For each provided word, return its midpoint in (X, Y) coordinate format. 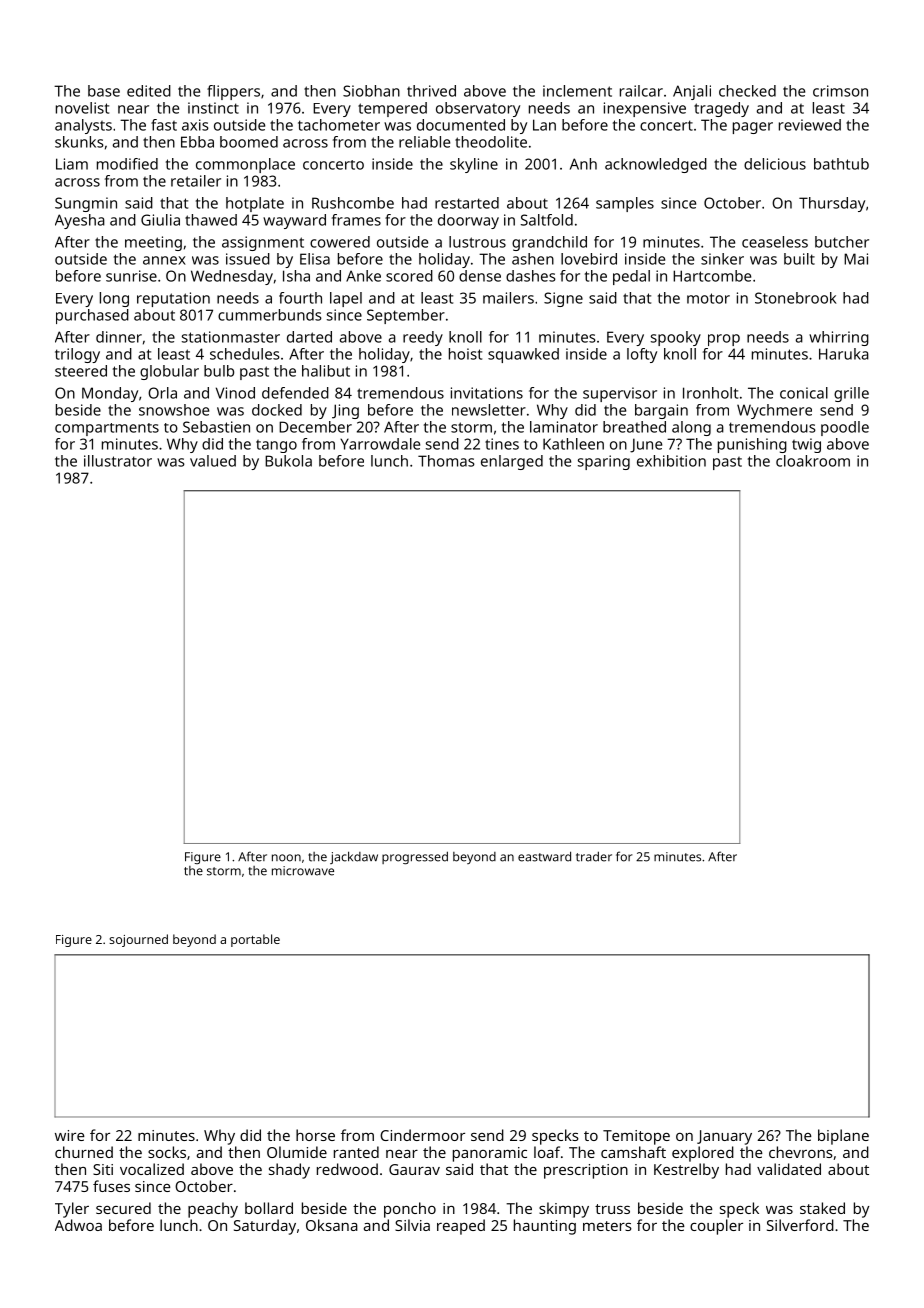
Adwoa (78, 1225)
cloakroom (813, 461)
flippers (233, 92)
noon (286, 858)
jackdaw (354, 857)
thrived (431, 91)
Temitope (636, 1137)
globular (169, 372)
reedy (423, 338)
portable (255, 940)
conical (804, 393)
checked (747, 91)
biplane (843, 1137)
